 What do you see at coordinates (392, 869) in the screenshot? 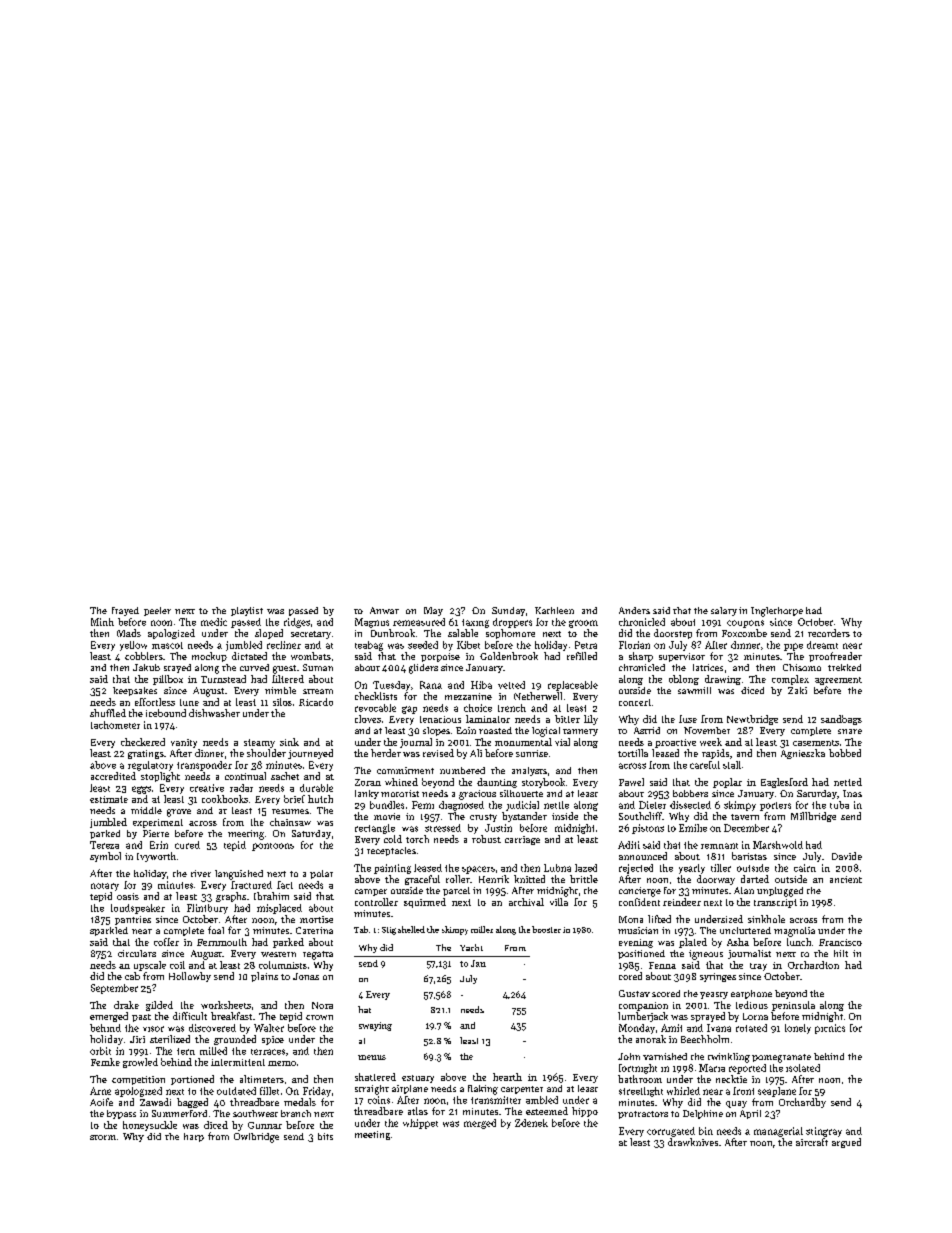
I see `painting` at bounding box center [392, 869].
